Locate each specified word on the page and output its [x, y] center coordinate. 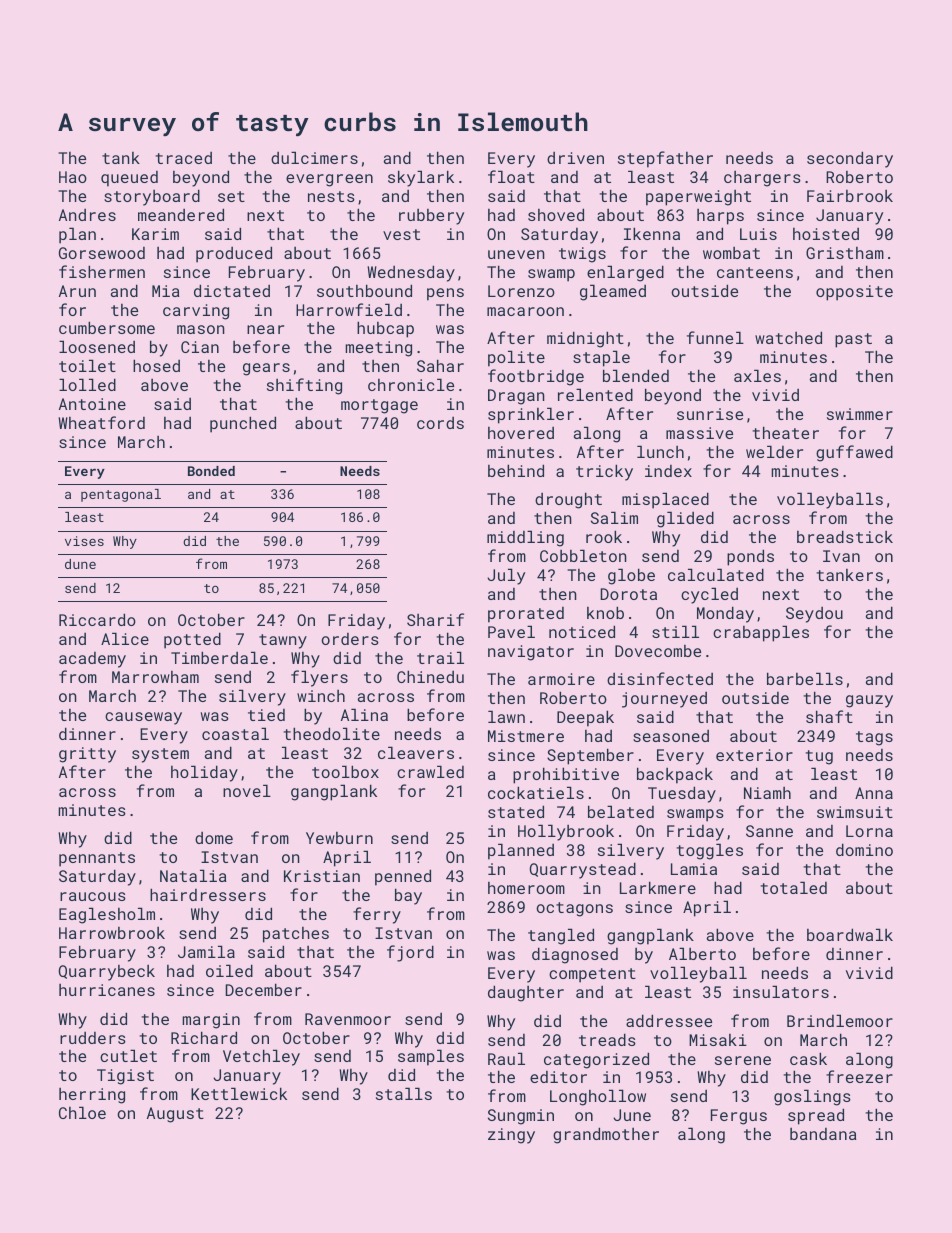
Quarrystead [582, 870]
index [668, 471]
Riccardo [97, 619]
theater [786, 432]
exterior [754, 755]
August [175, 1115]
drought [568, 500]
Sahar [440, 365]
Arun [77, 291]
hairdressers [208, 894]
